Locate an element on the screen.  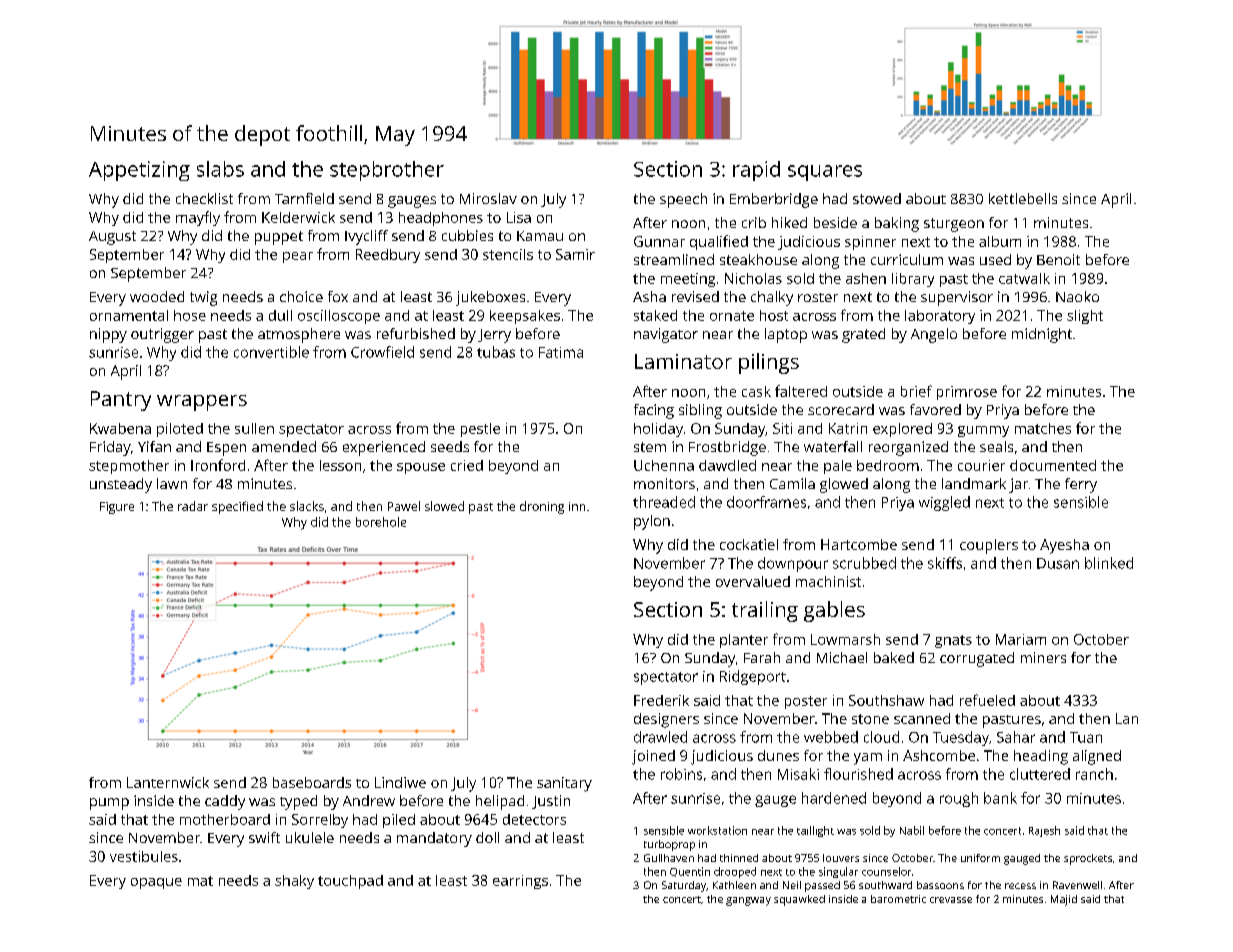
kettlebells is located at coordinates (1023, 198).
